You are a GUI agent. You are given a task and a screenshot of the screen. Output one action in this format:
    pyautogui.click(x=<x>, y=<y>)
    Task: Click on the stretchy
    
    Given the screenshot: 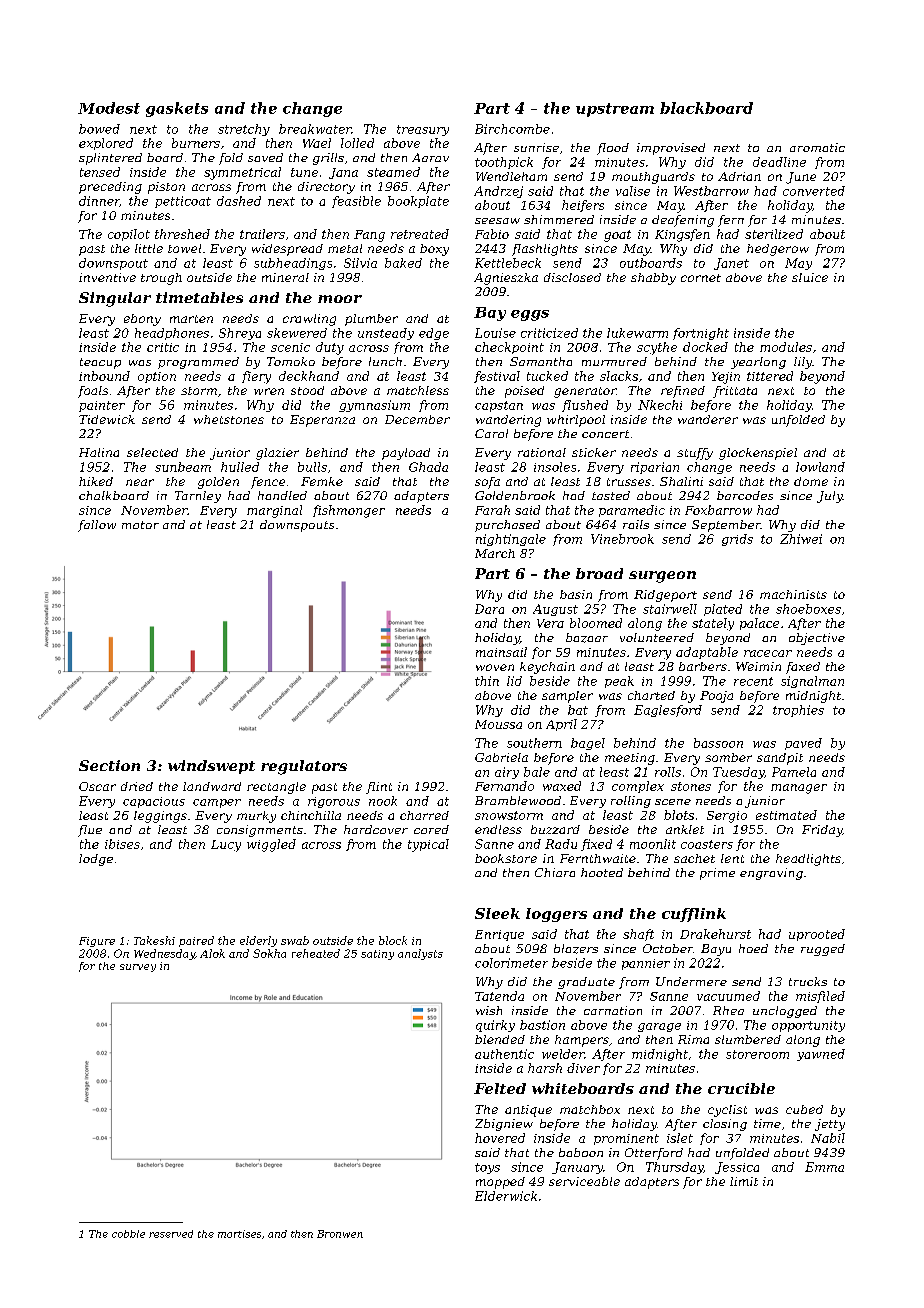 What is the action you would take?
    pyautogui.click(x=244, y=130)
